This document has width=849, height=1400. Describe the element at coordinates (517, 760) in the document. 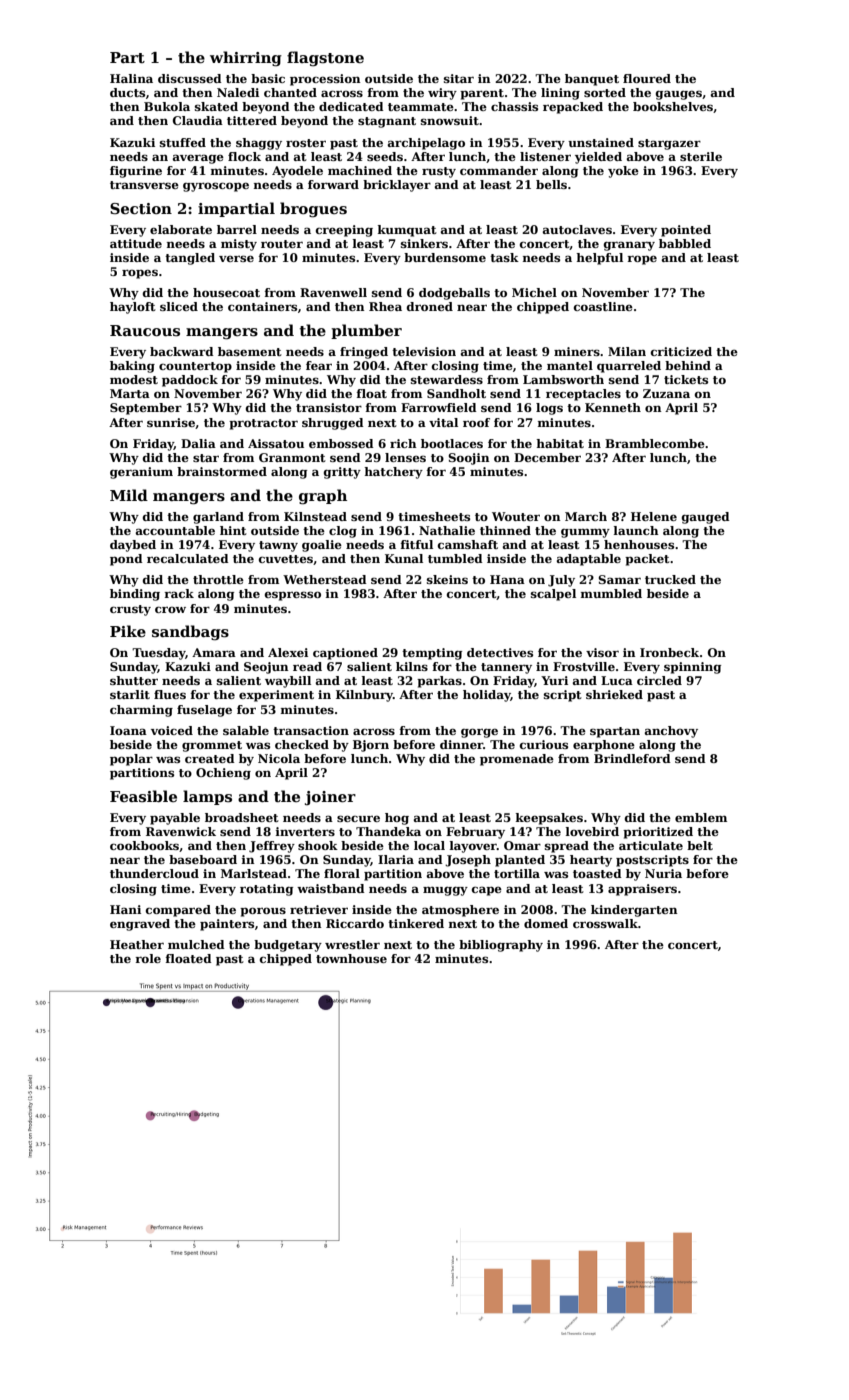

I see `promenade` at that location.
